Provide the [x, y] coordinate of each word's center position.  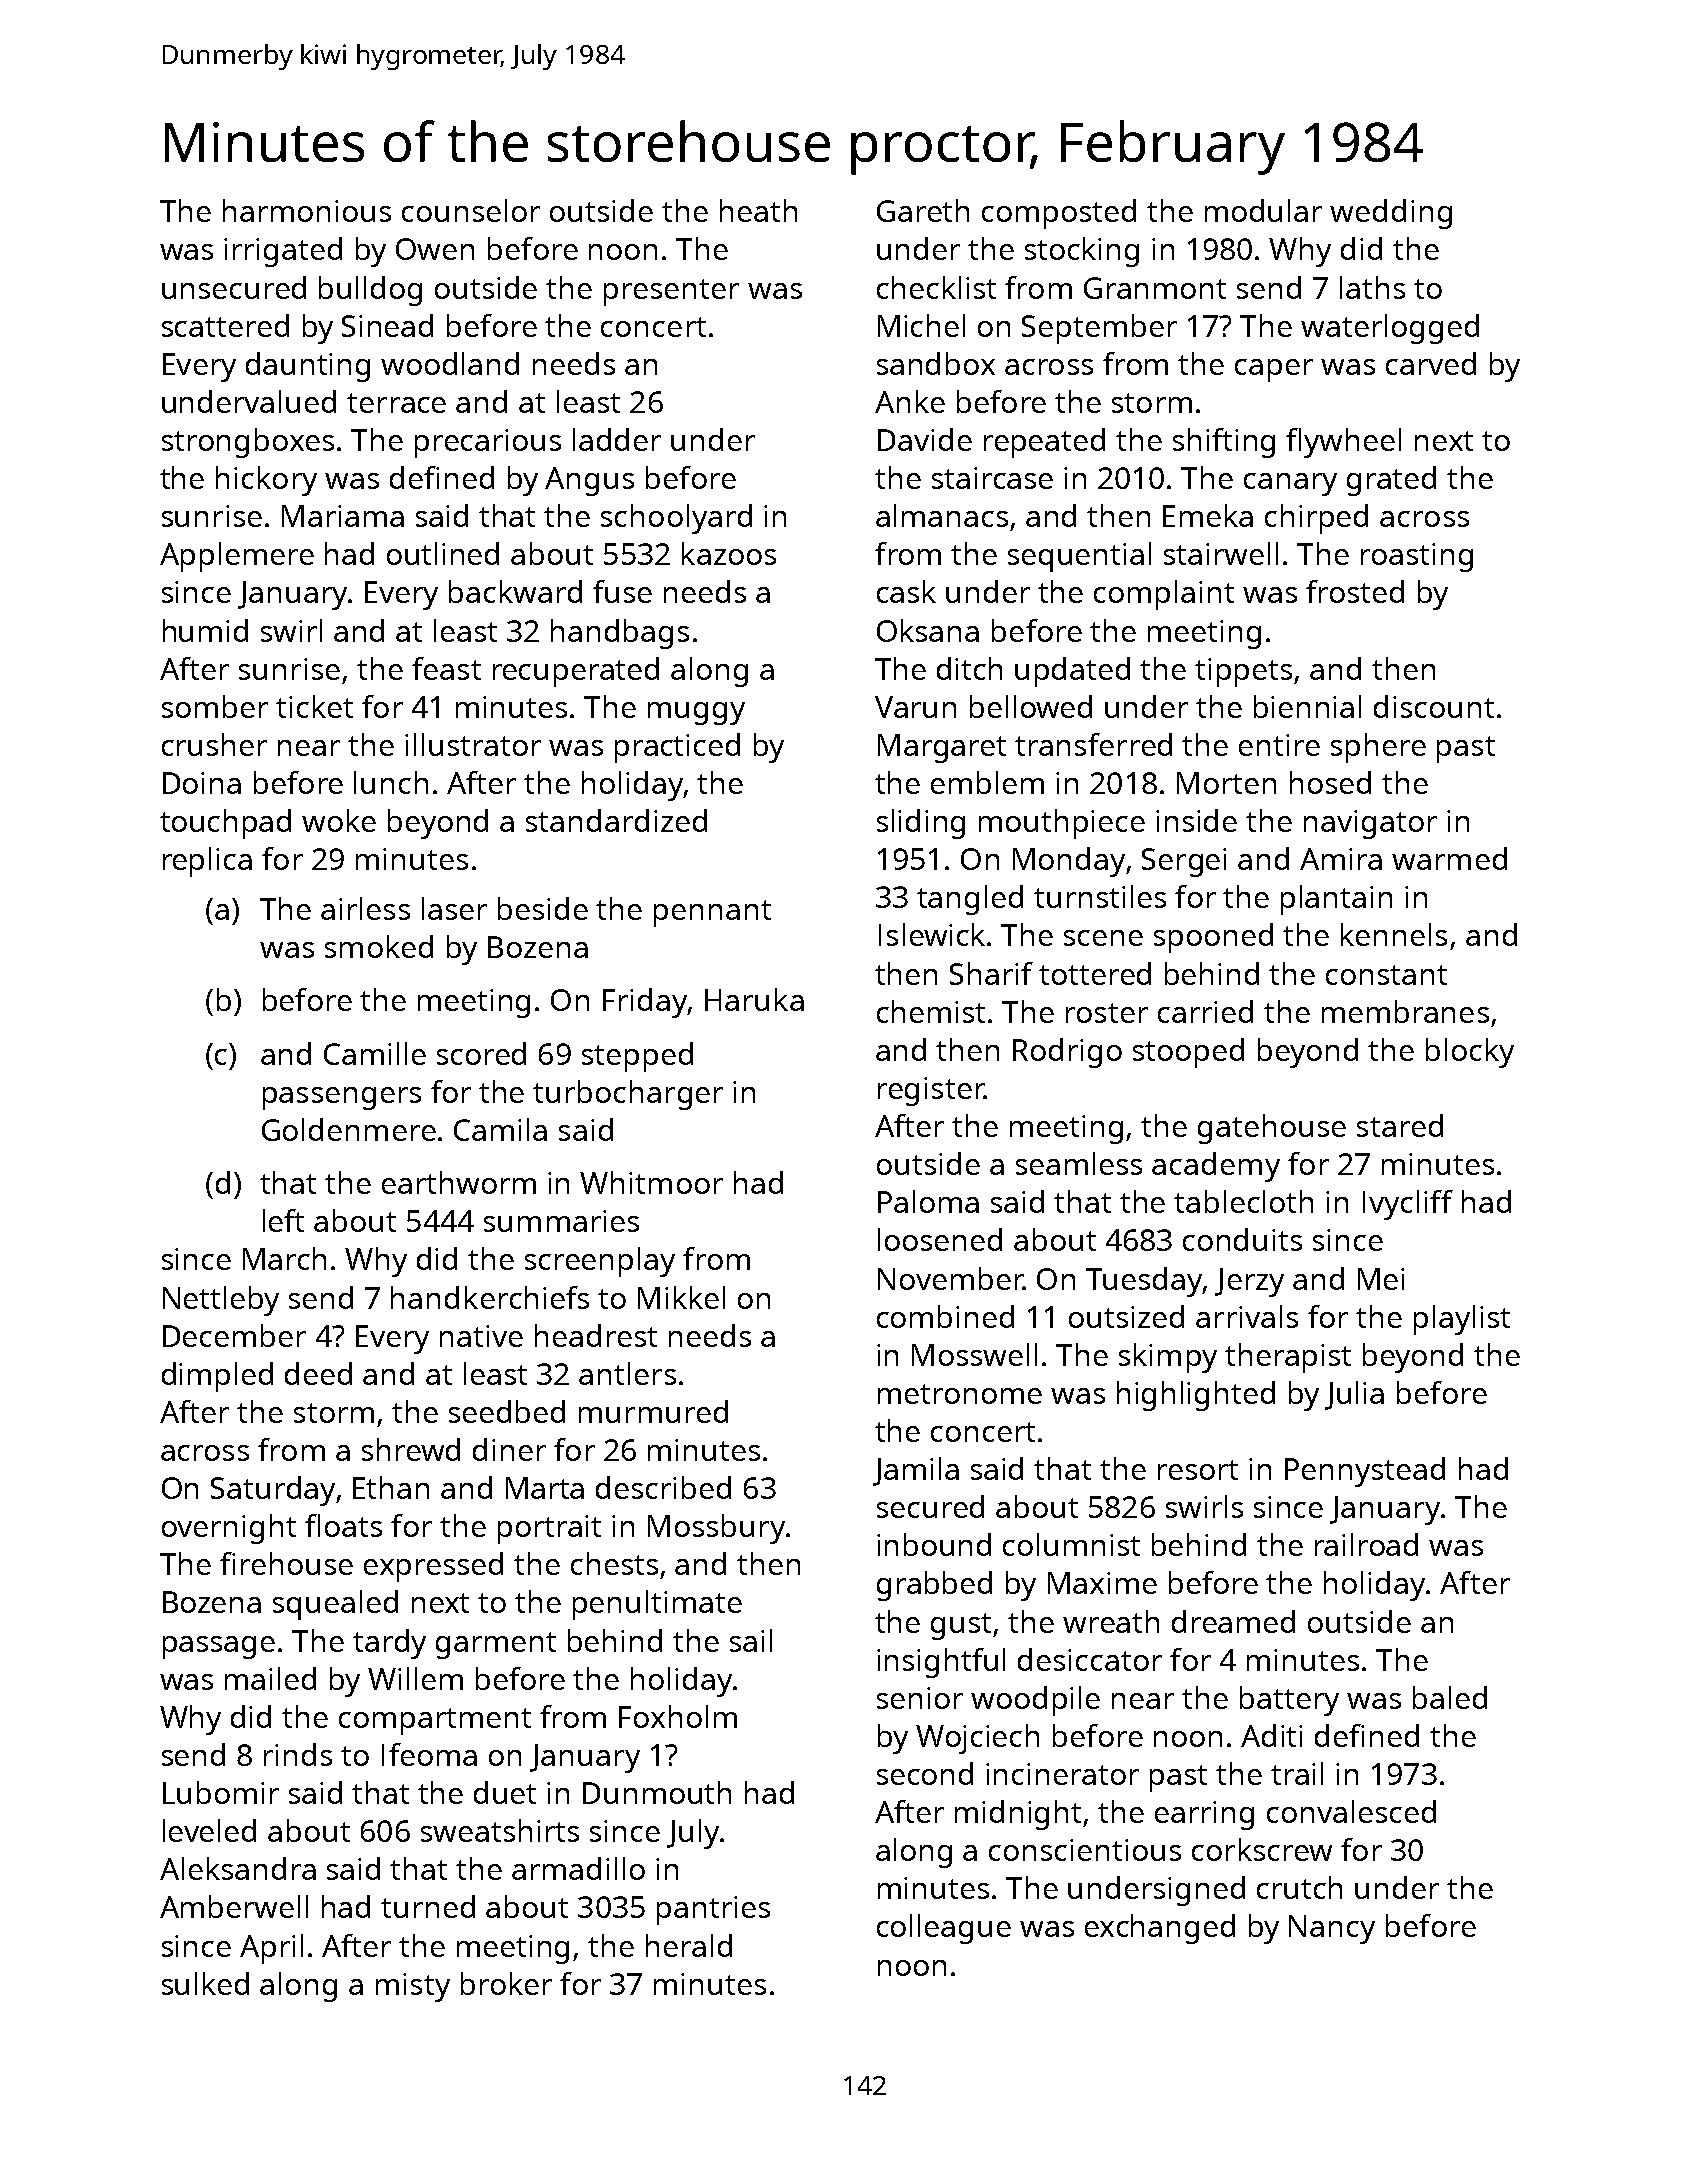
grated [1391, 481]
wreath [1111, 1621]
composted [1059, 214]
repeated [1044, 443]
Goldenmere [349, 1129]
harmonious [307, 210]
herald [689, 1945]
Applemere [237, 557]
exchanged [1160, 1929]
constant [1386, 975]
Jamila [916, 1471]
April [271, 1949]
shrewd [411, 1449]
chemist [931, 1011]
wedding [1391, 214]
